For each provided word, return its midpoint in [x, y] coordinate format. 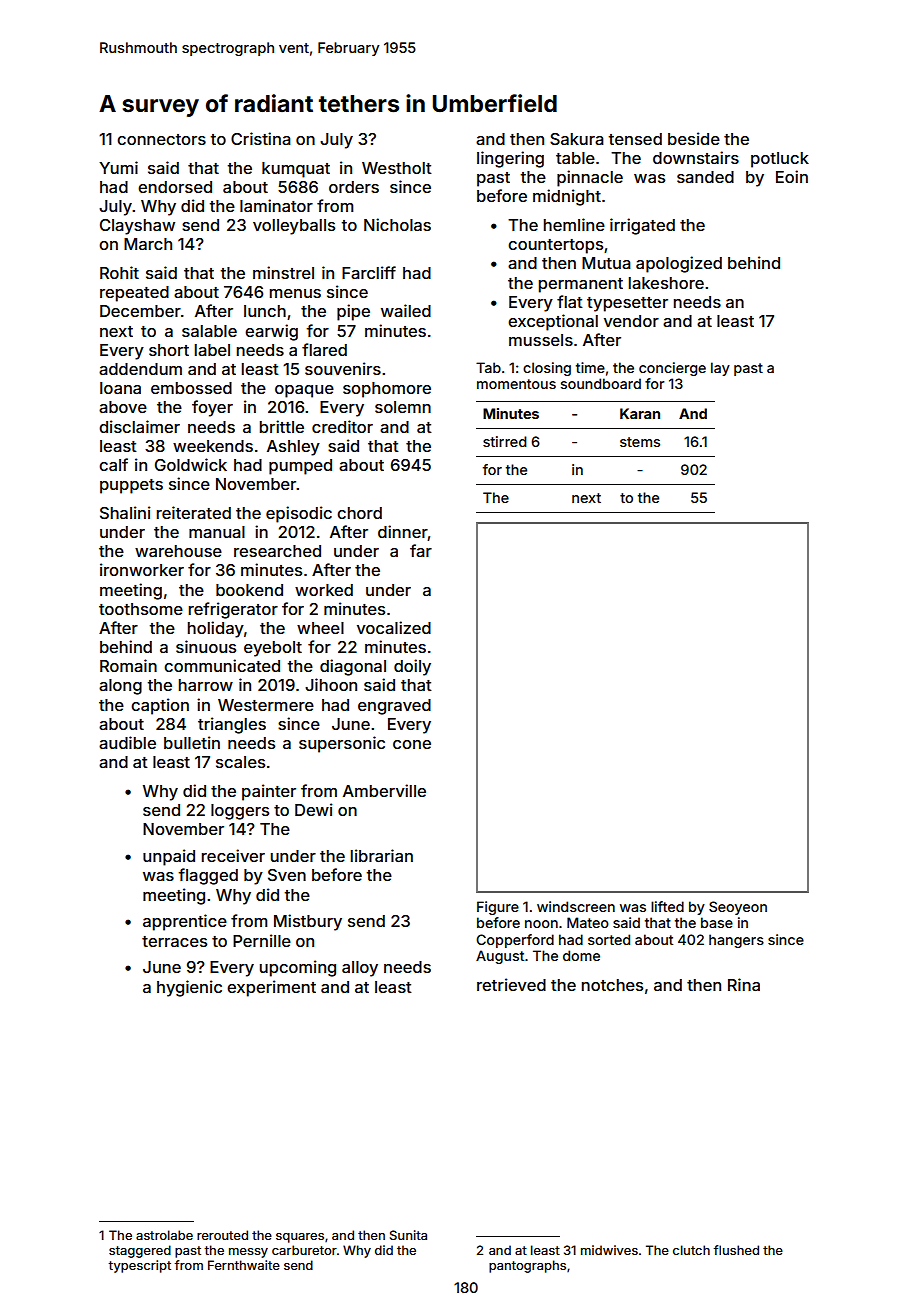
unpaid [169, 857]
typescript [139, 1266]
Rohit [119, 272]
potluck [780, 160]
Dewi [314, 809]
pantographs [527, 1266]
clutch [691, 1250]
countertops [555, 246]
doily [412, 667]
